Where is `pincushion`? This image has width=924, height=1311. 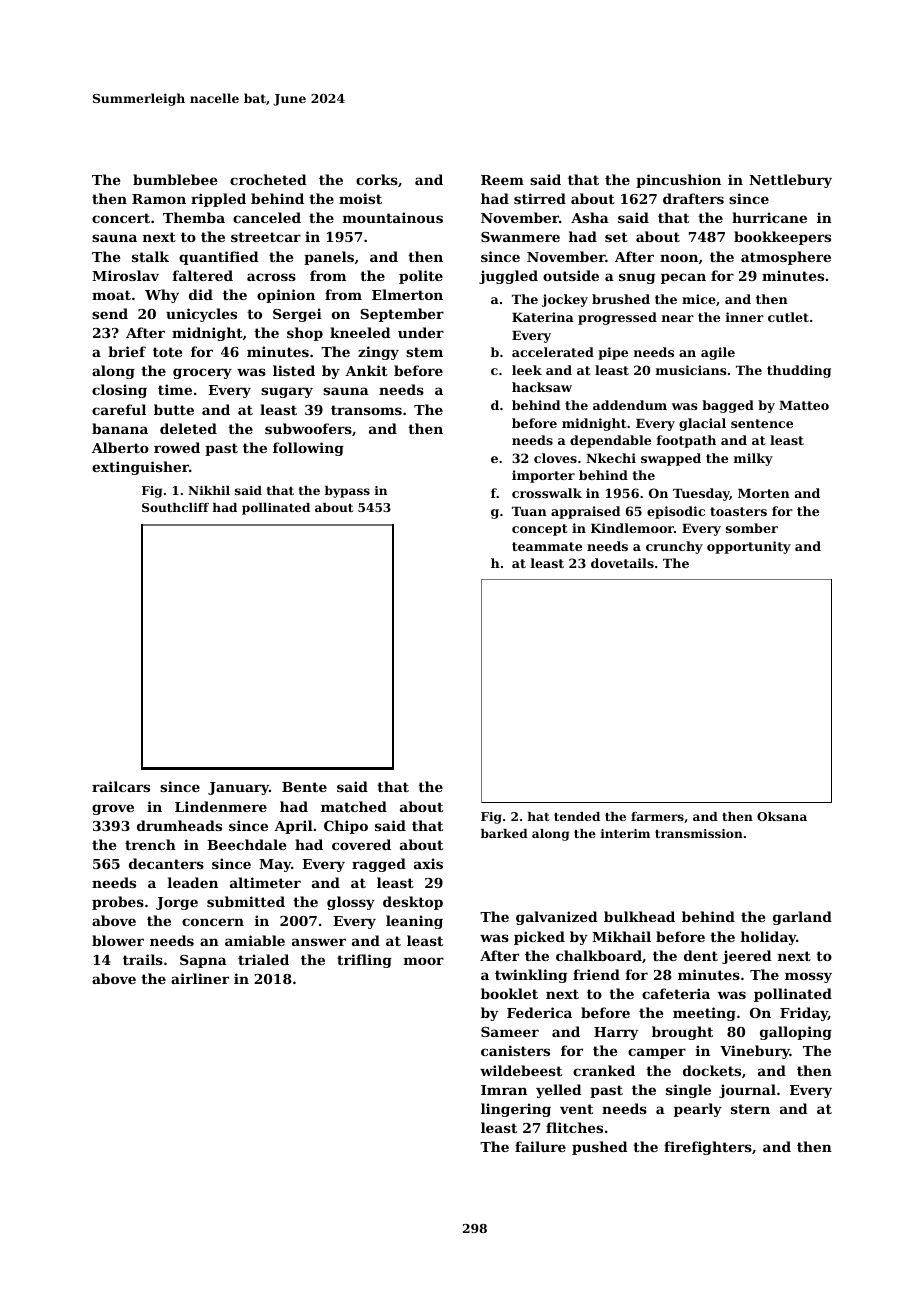
pincushion is located at coordinates (678, 181).
